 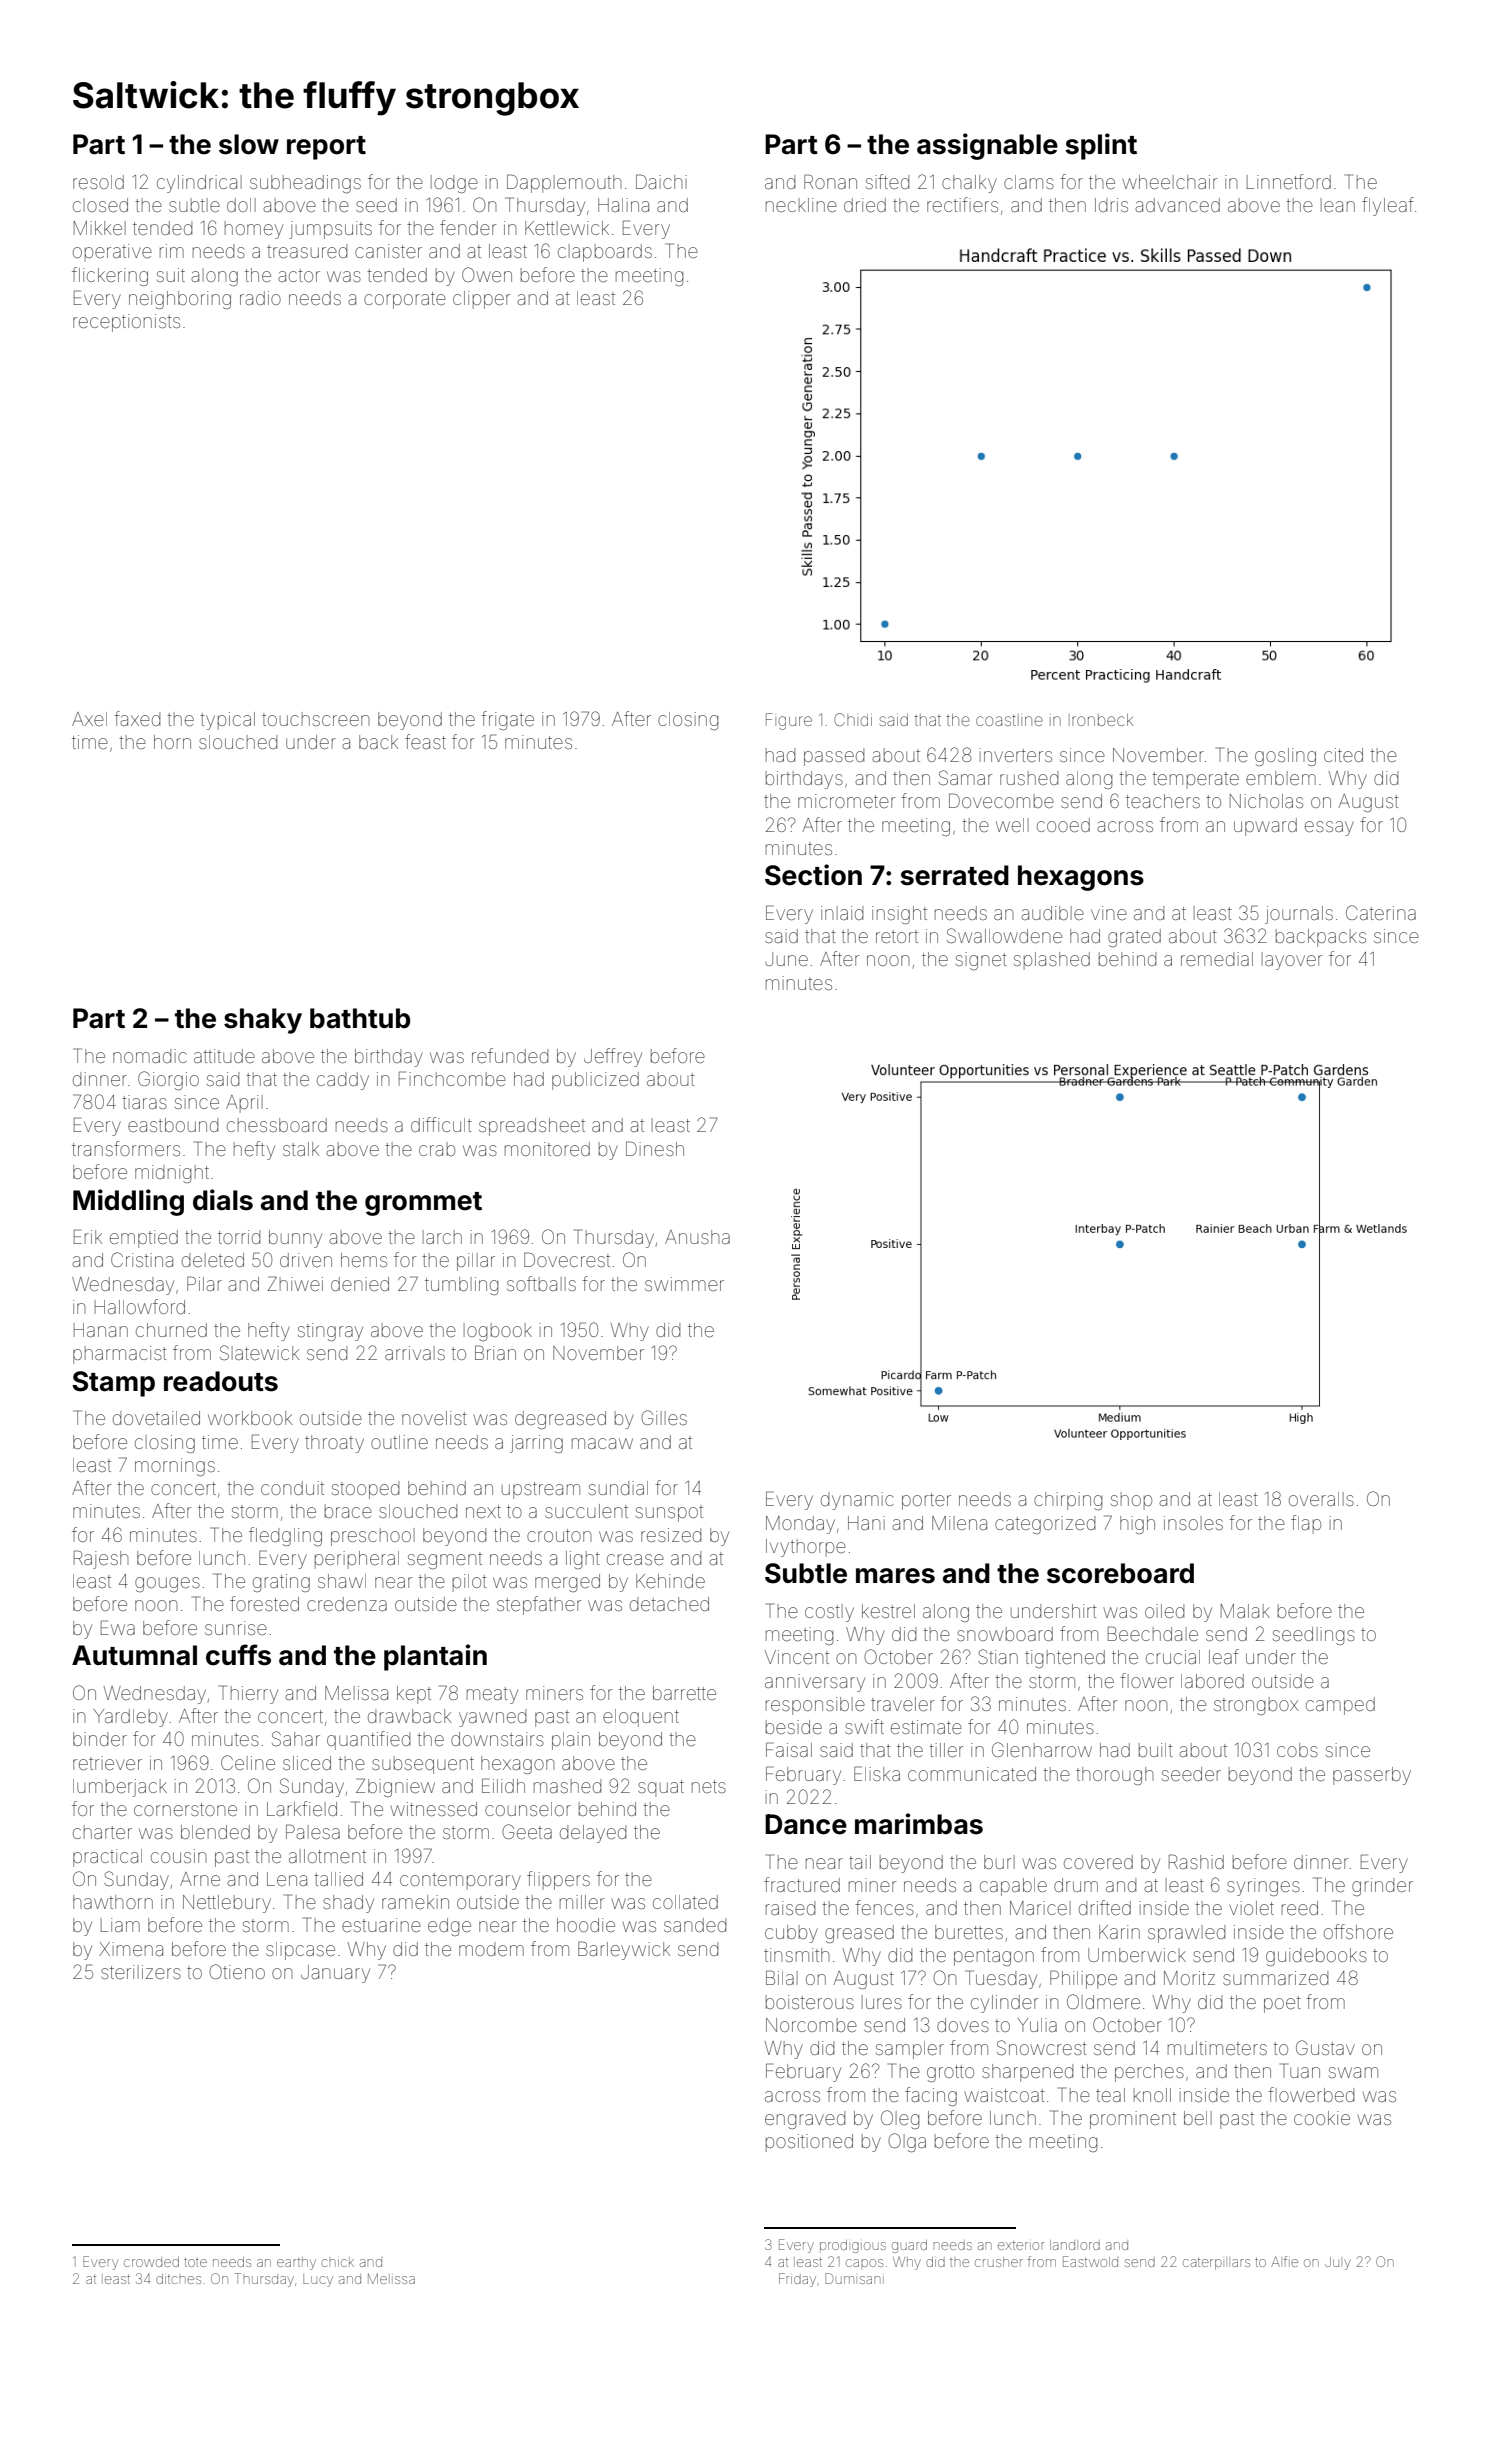 What do you see at coordinates (250, 1418) in the screenshot?
I see `workbook` at bounding box center [250, 1418].
